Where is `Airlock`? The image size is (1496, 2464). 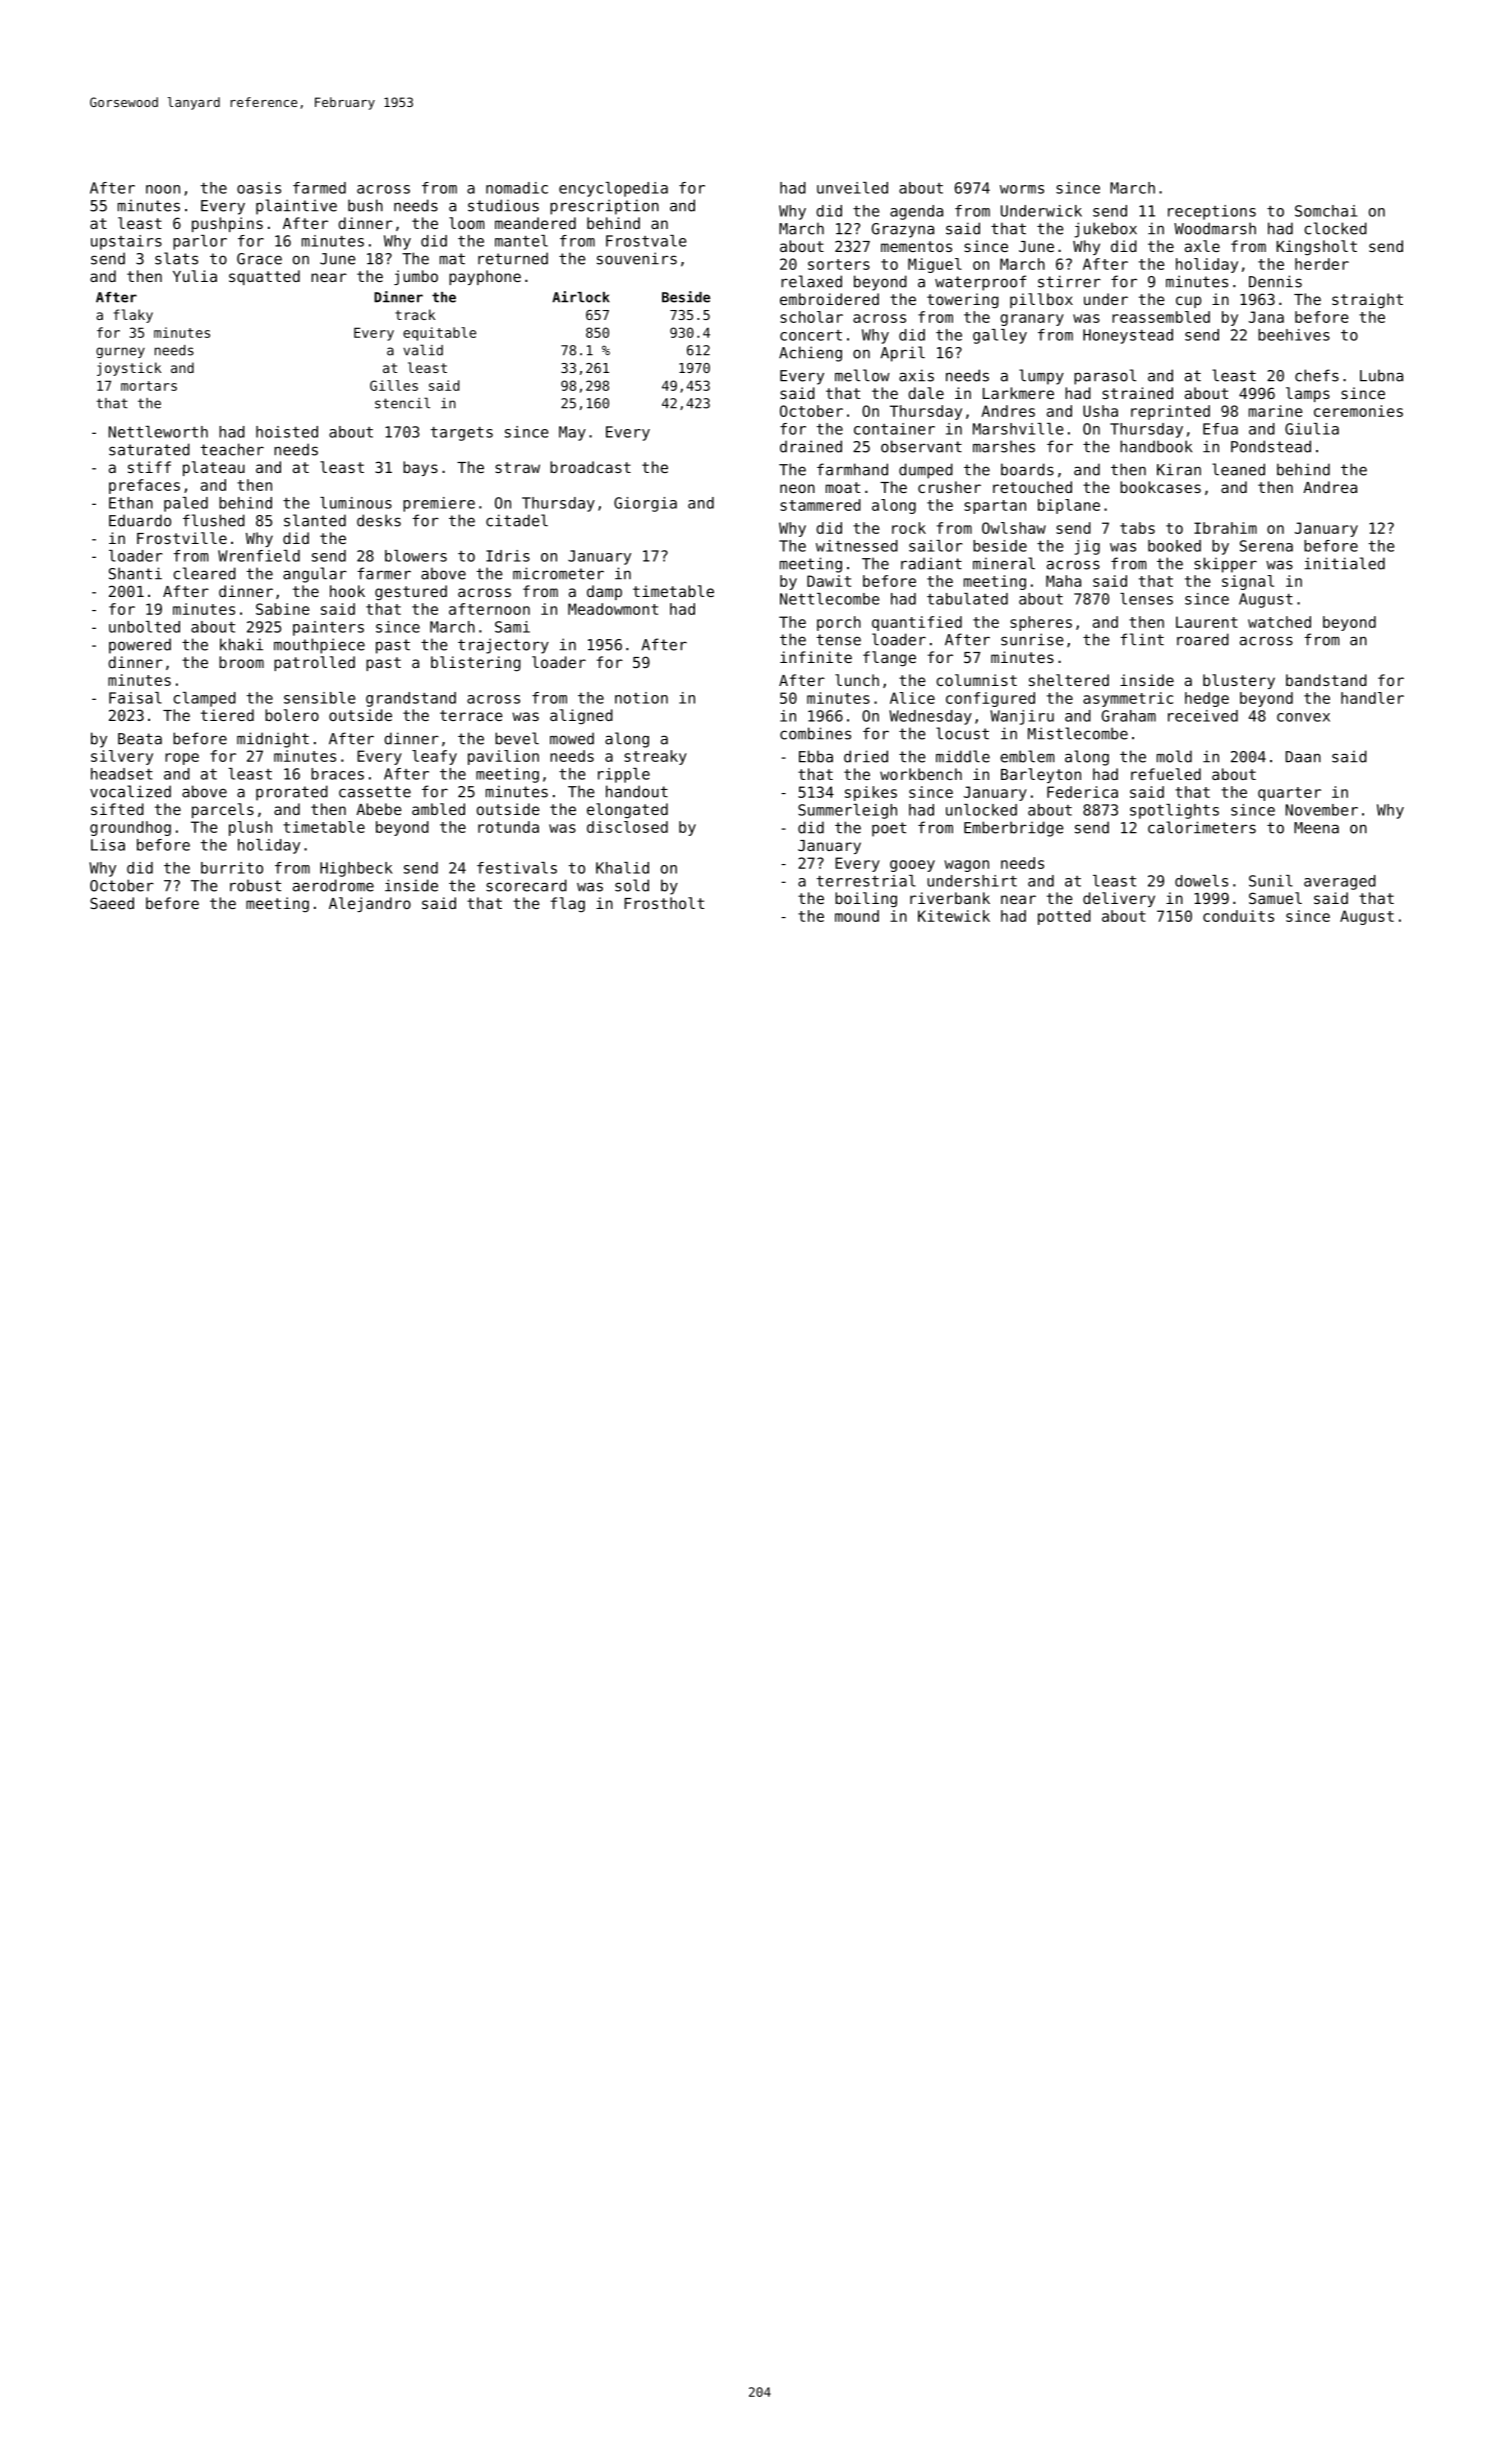
Airlock is located at coordinates (581, 297).
